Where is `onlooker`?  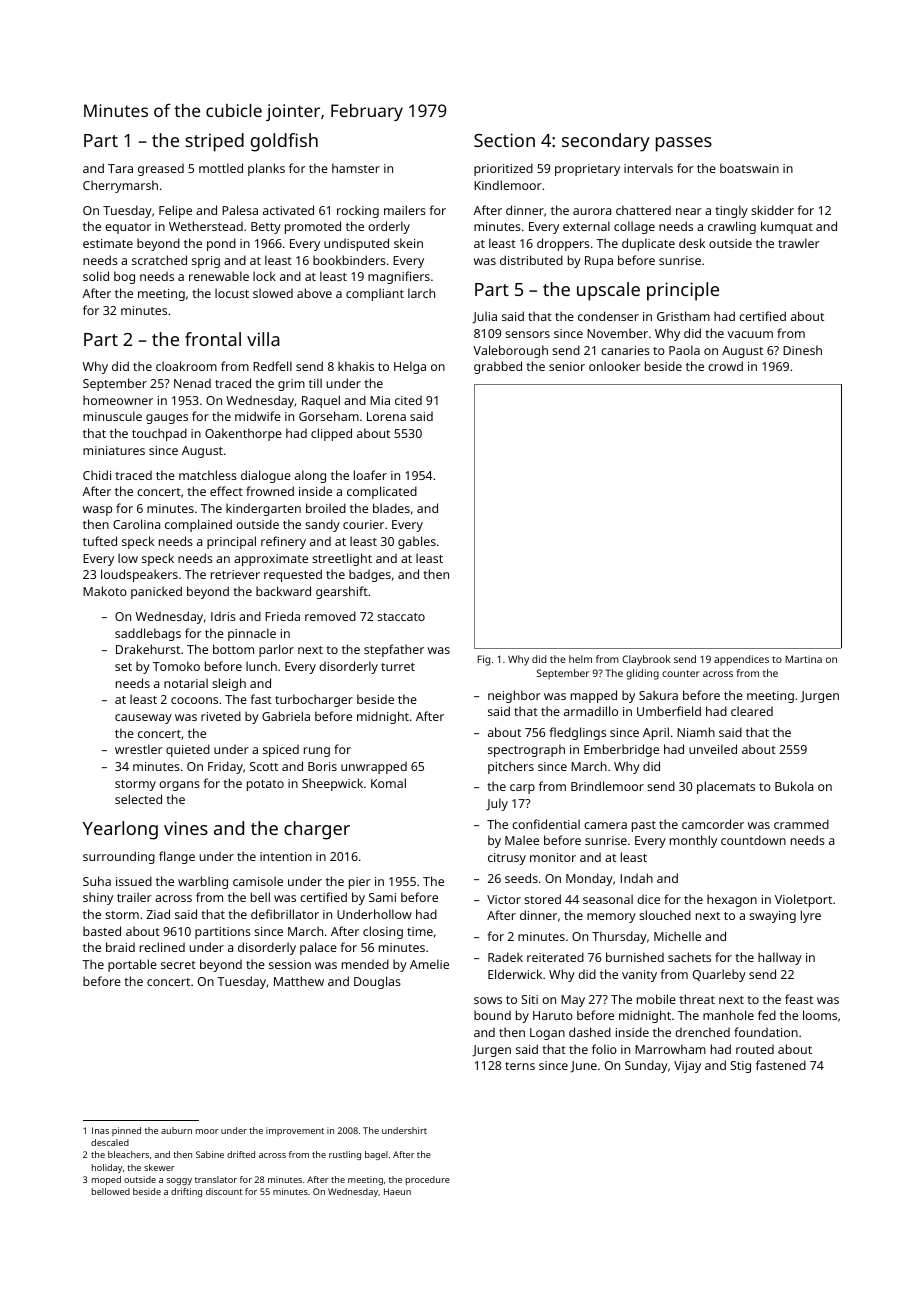
onlooker is located at coordinates (615, 366).
